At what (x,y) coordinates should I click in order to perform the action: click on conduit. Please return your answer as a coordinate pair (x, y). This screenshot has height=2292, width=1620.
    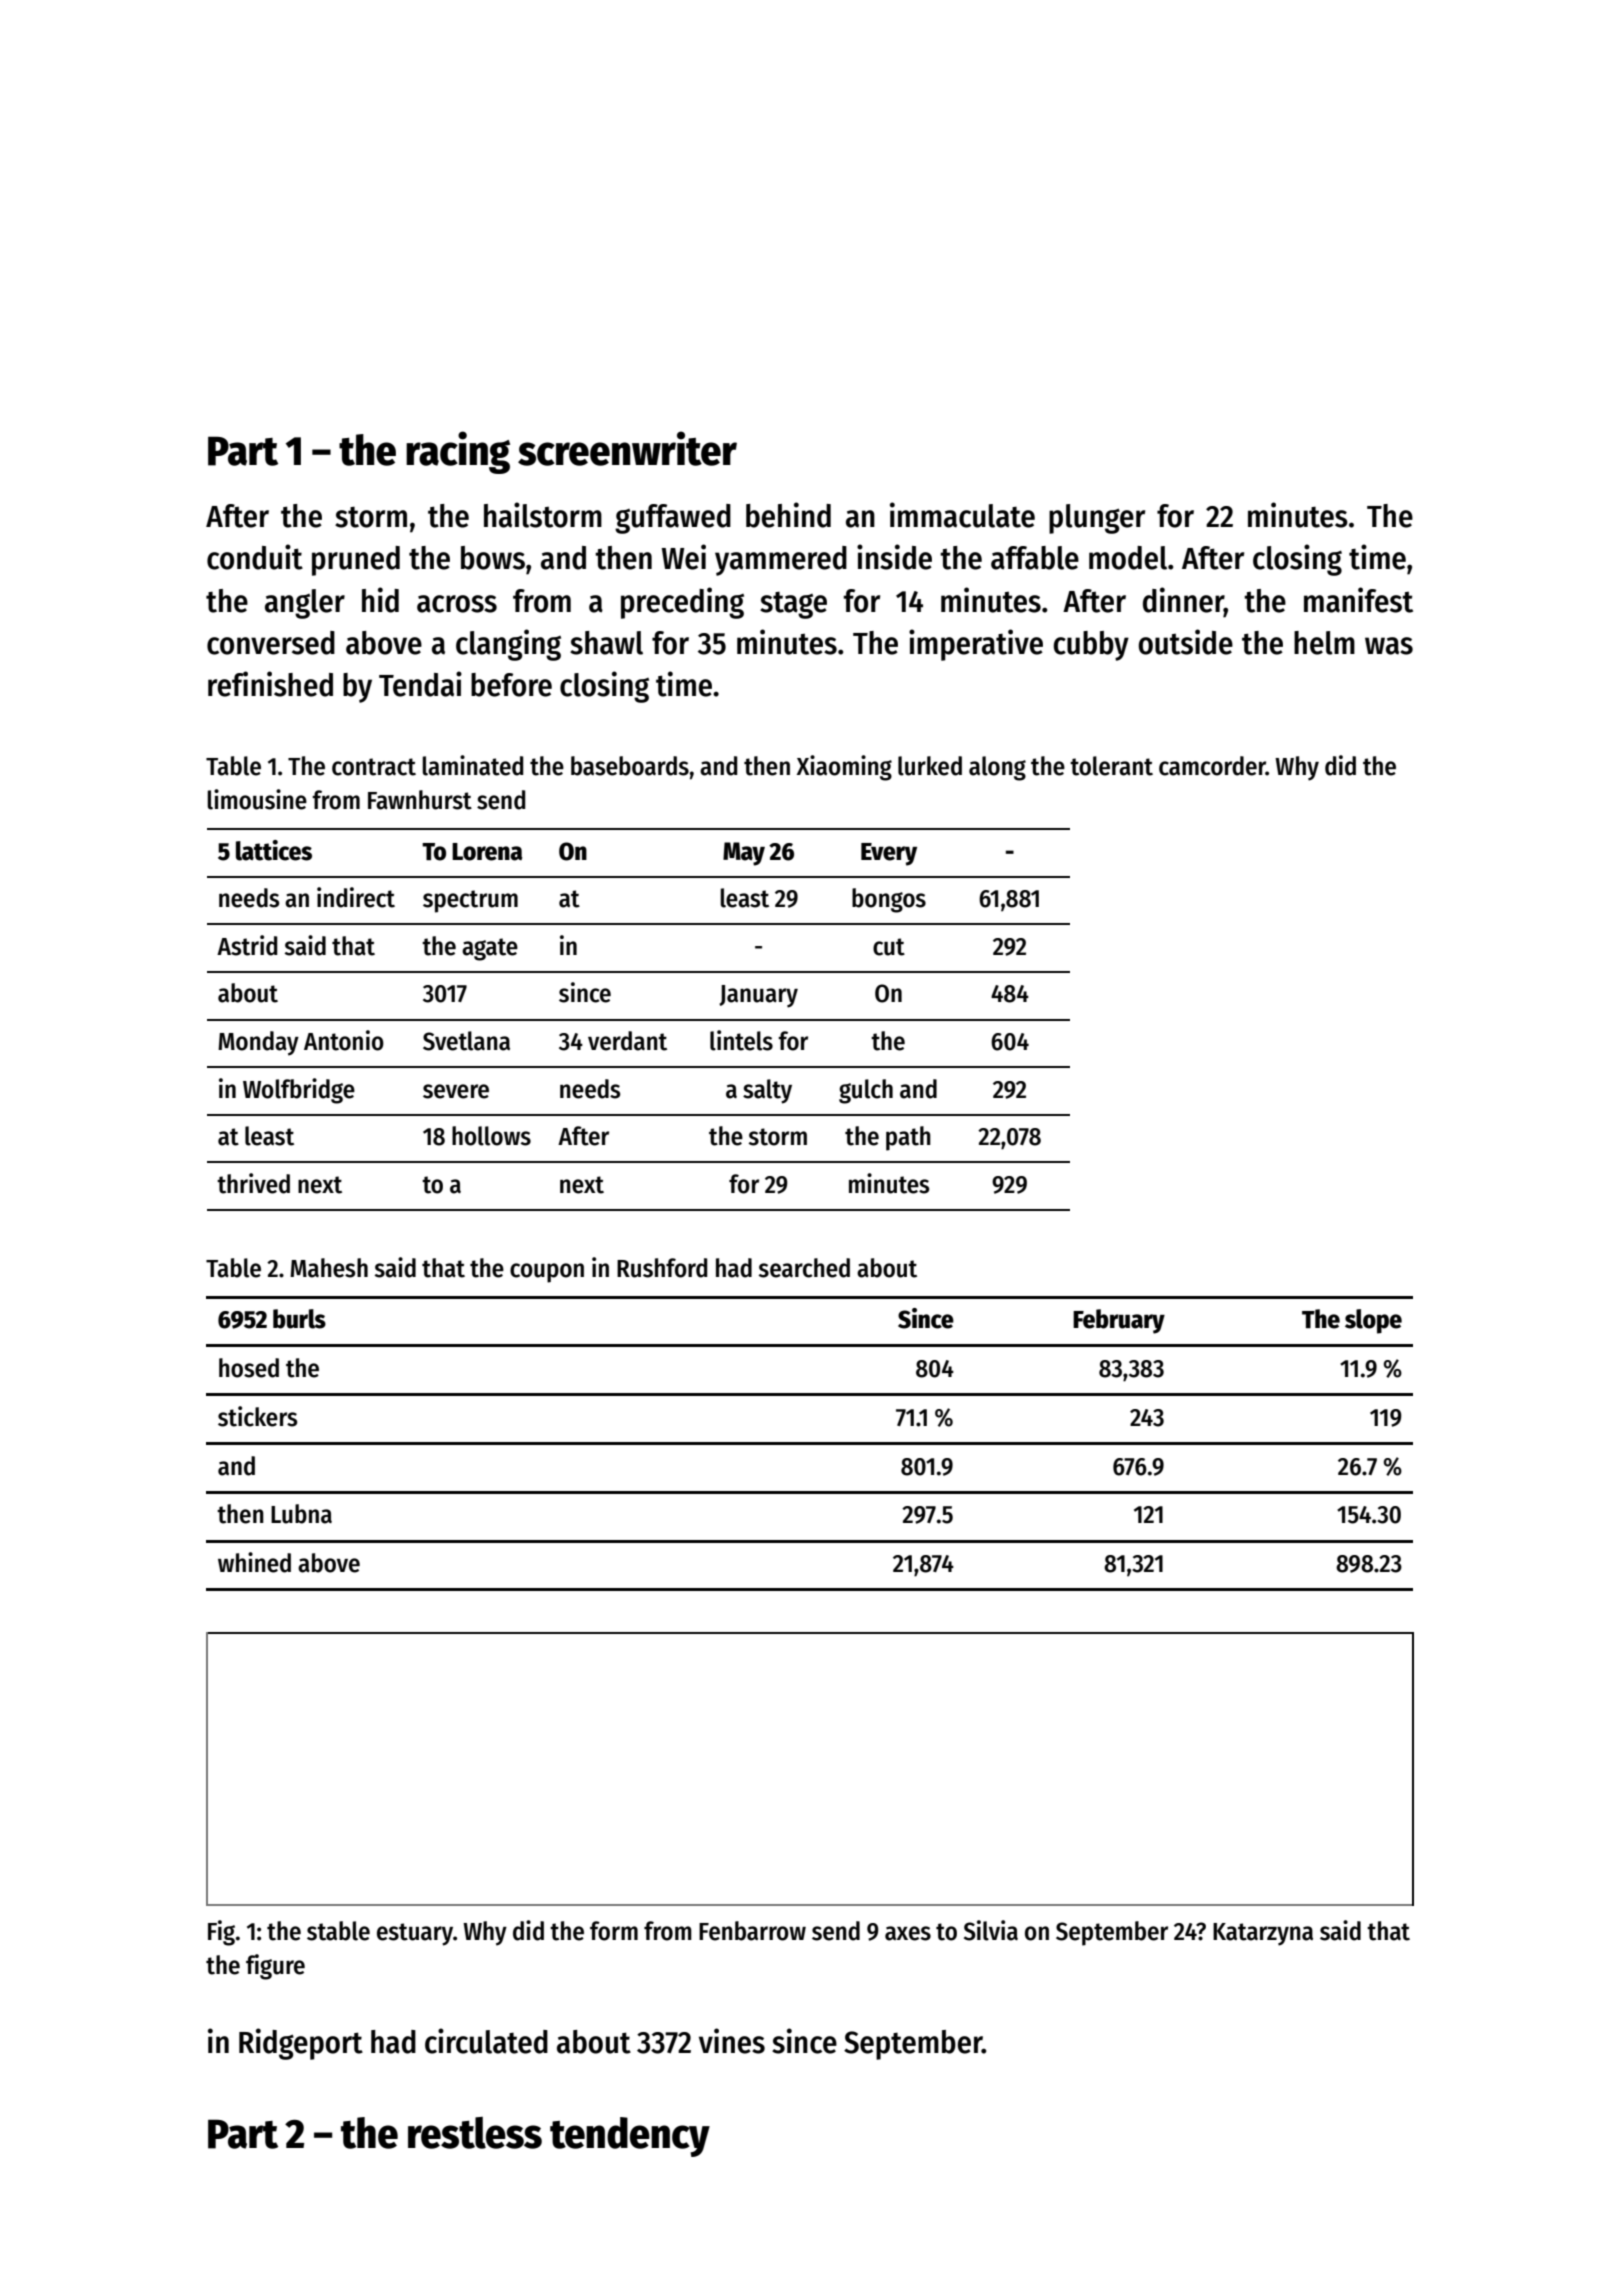
    Looking at the image, I should click on (255, 557).
